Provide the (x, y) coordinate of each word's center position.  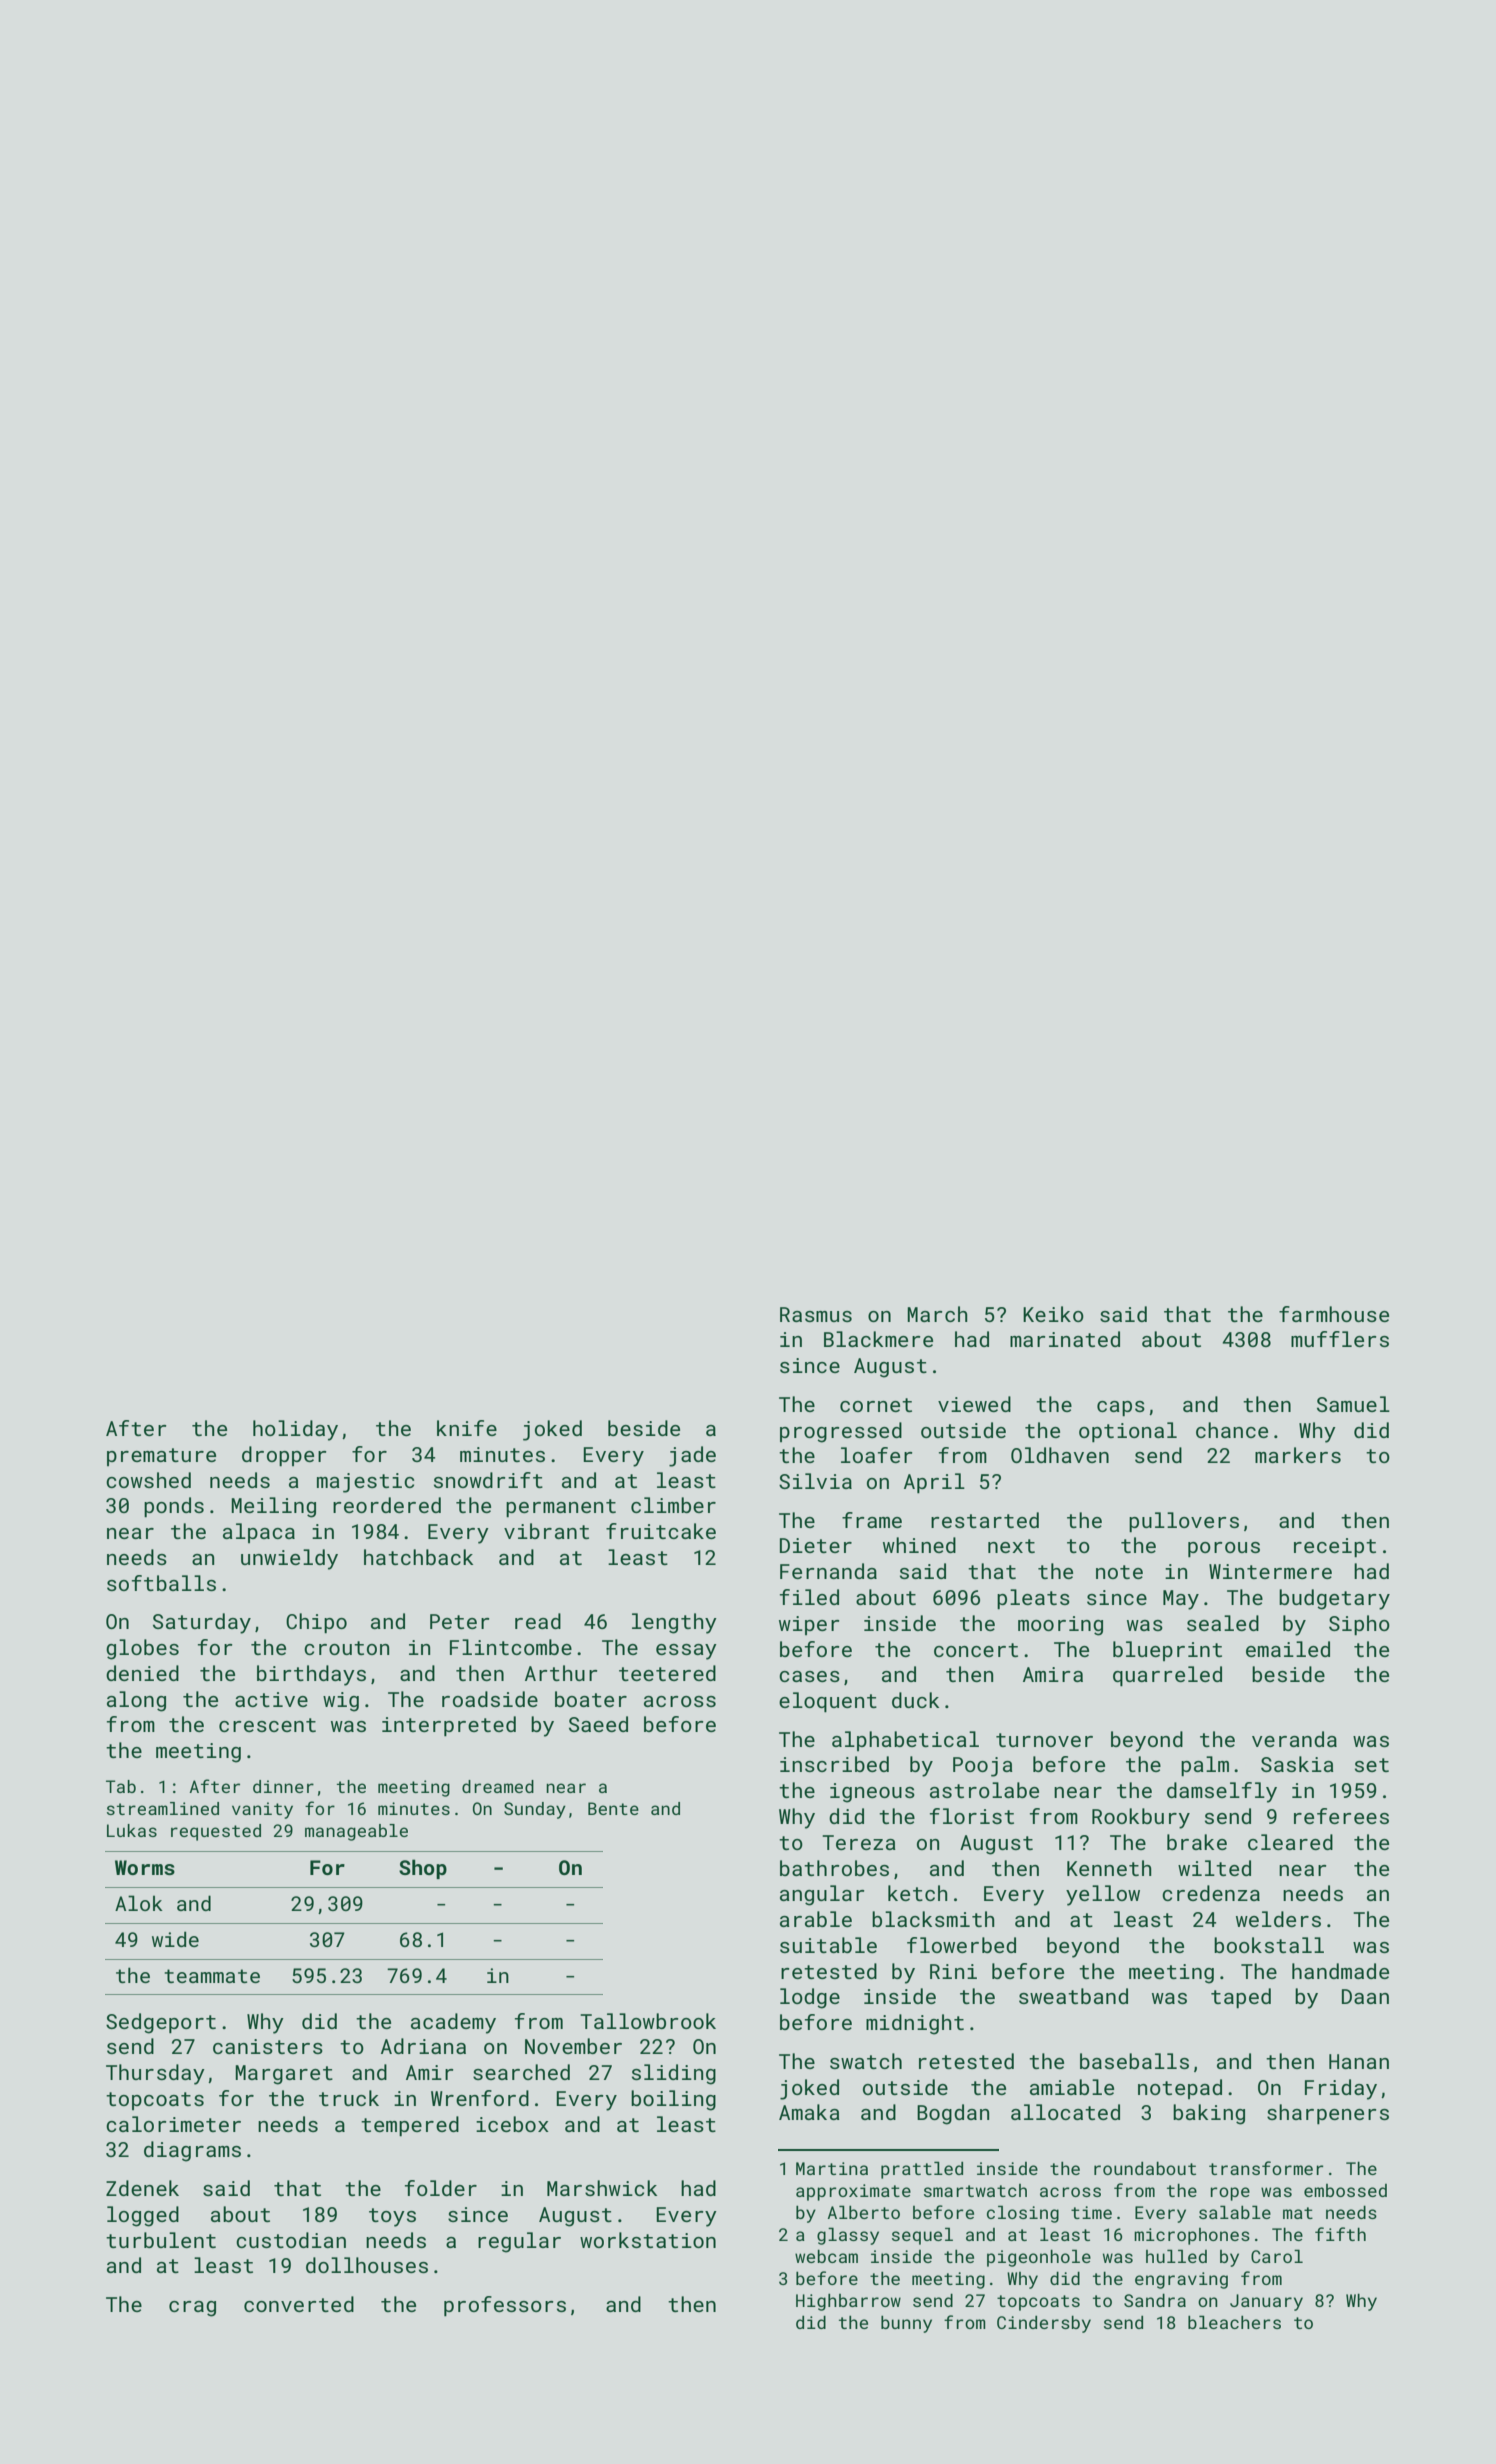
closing (1023, 2214)
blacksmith (933, 1919)
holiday (295, 1430)
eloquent (828, 1702)
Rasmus (816, 1314)
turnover (1044, 1740)
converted (299, 2304)
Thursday (155, 2074)
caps (1121, 1408)
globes (142, 1649)
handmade (1340, 1971)
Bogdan (953, 2114)
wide (175, 1939)
